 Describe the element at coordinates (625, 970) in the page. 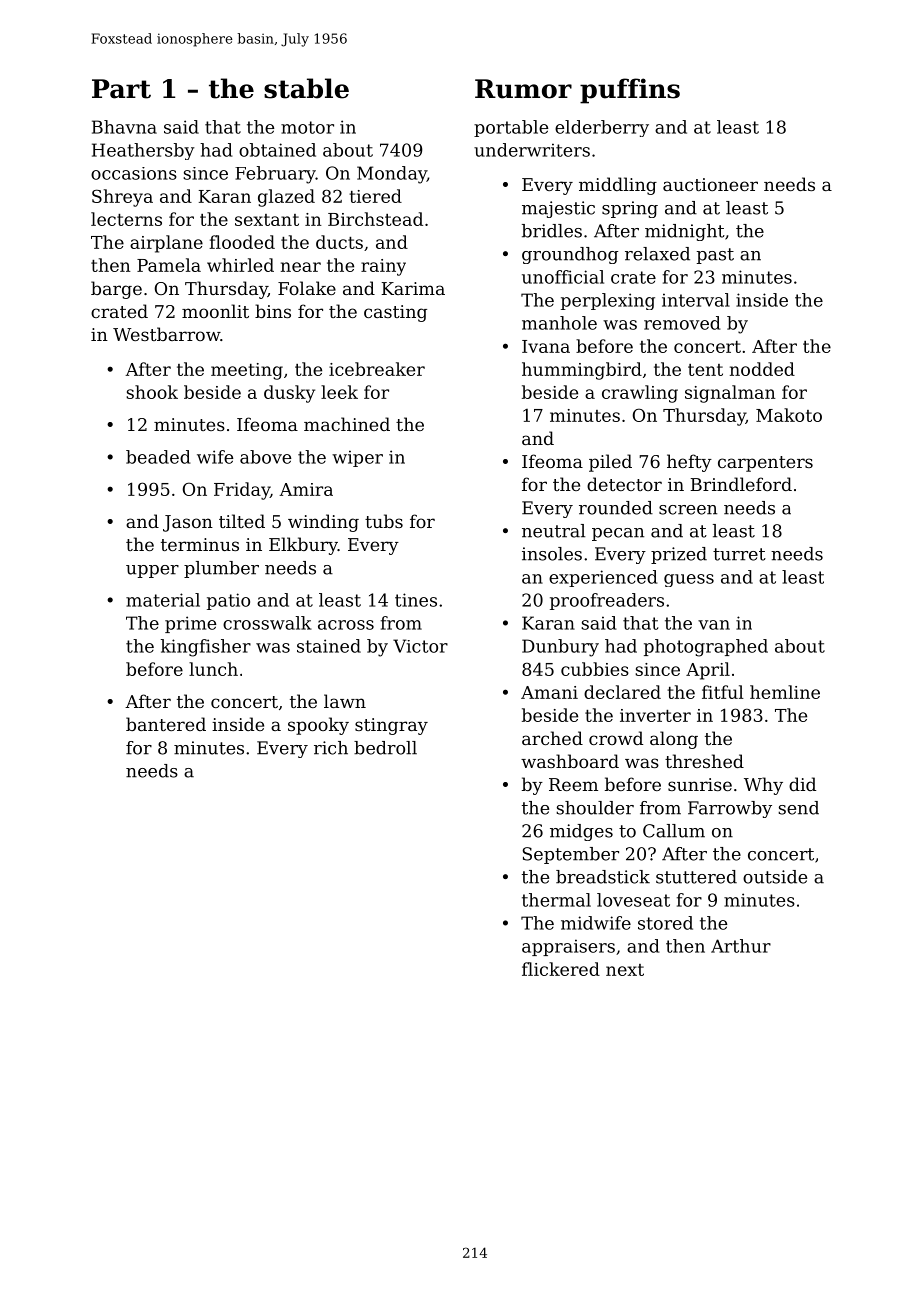

I see `next` at that location.
